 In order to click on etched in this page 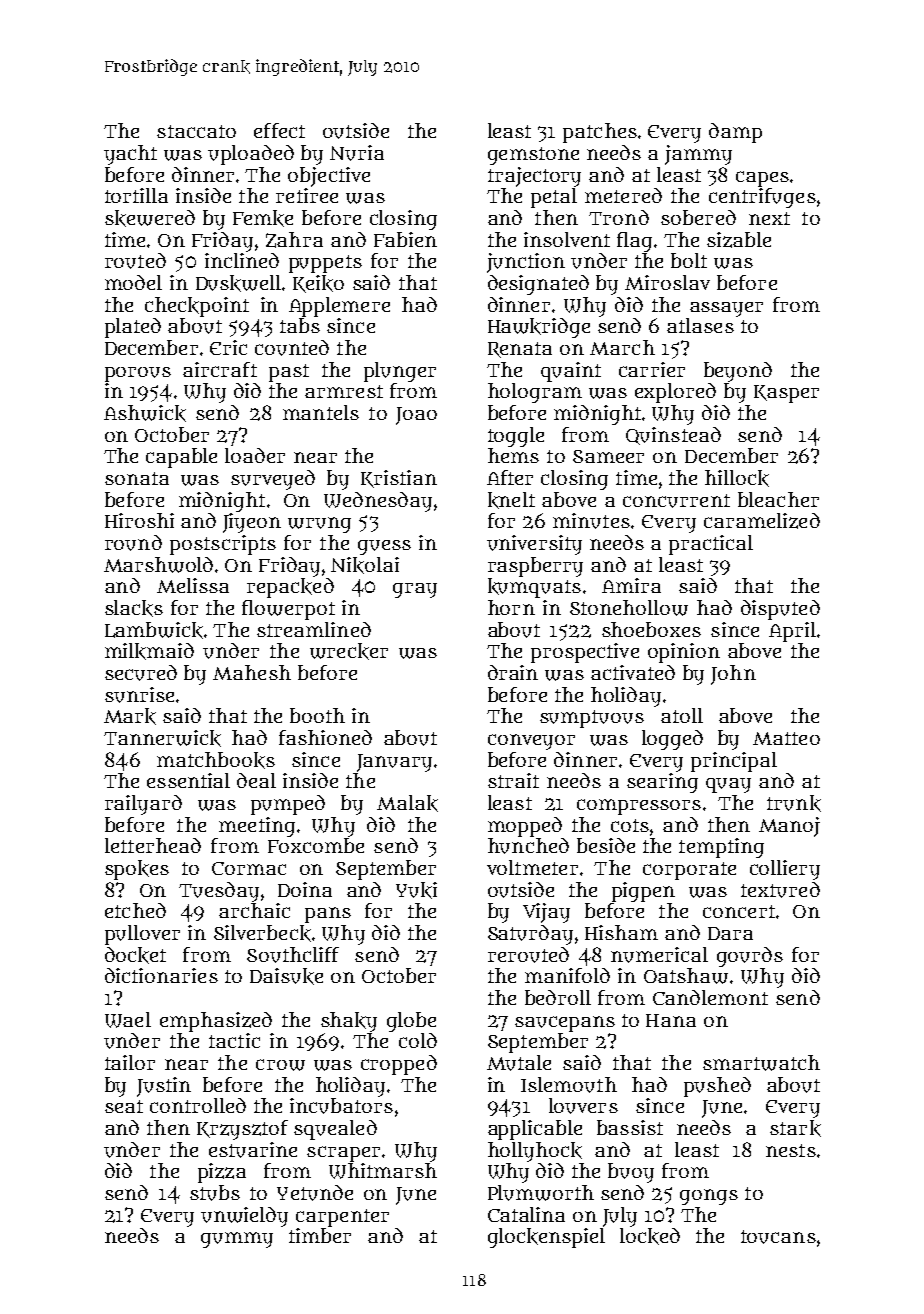, I will do `click(135, 910)`.
